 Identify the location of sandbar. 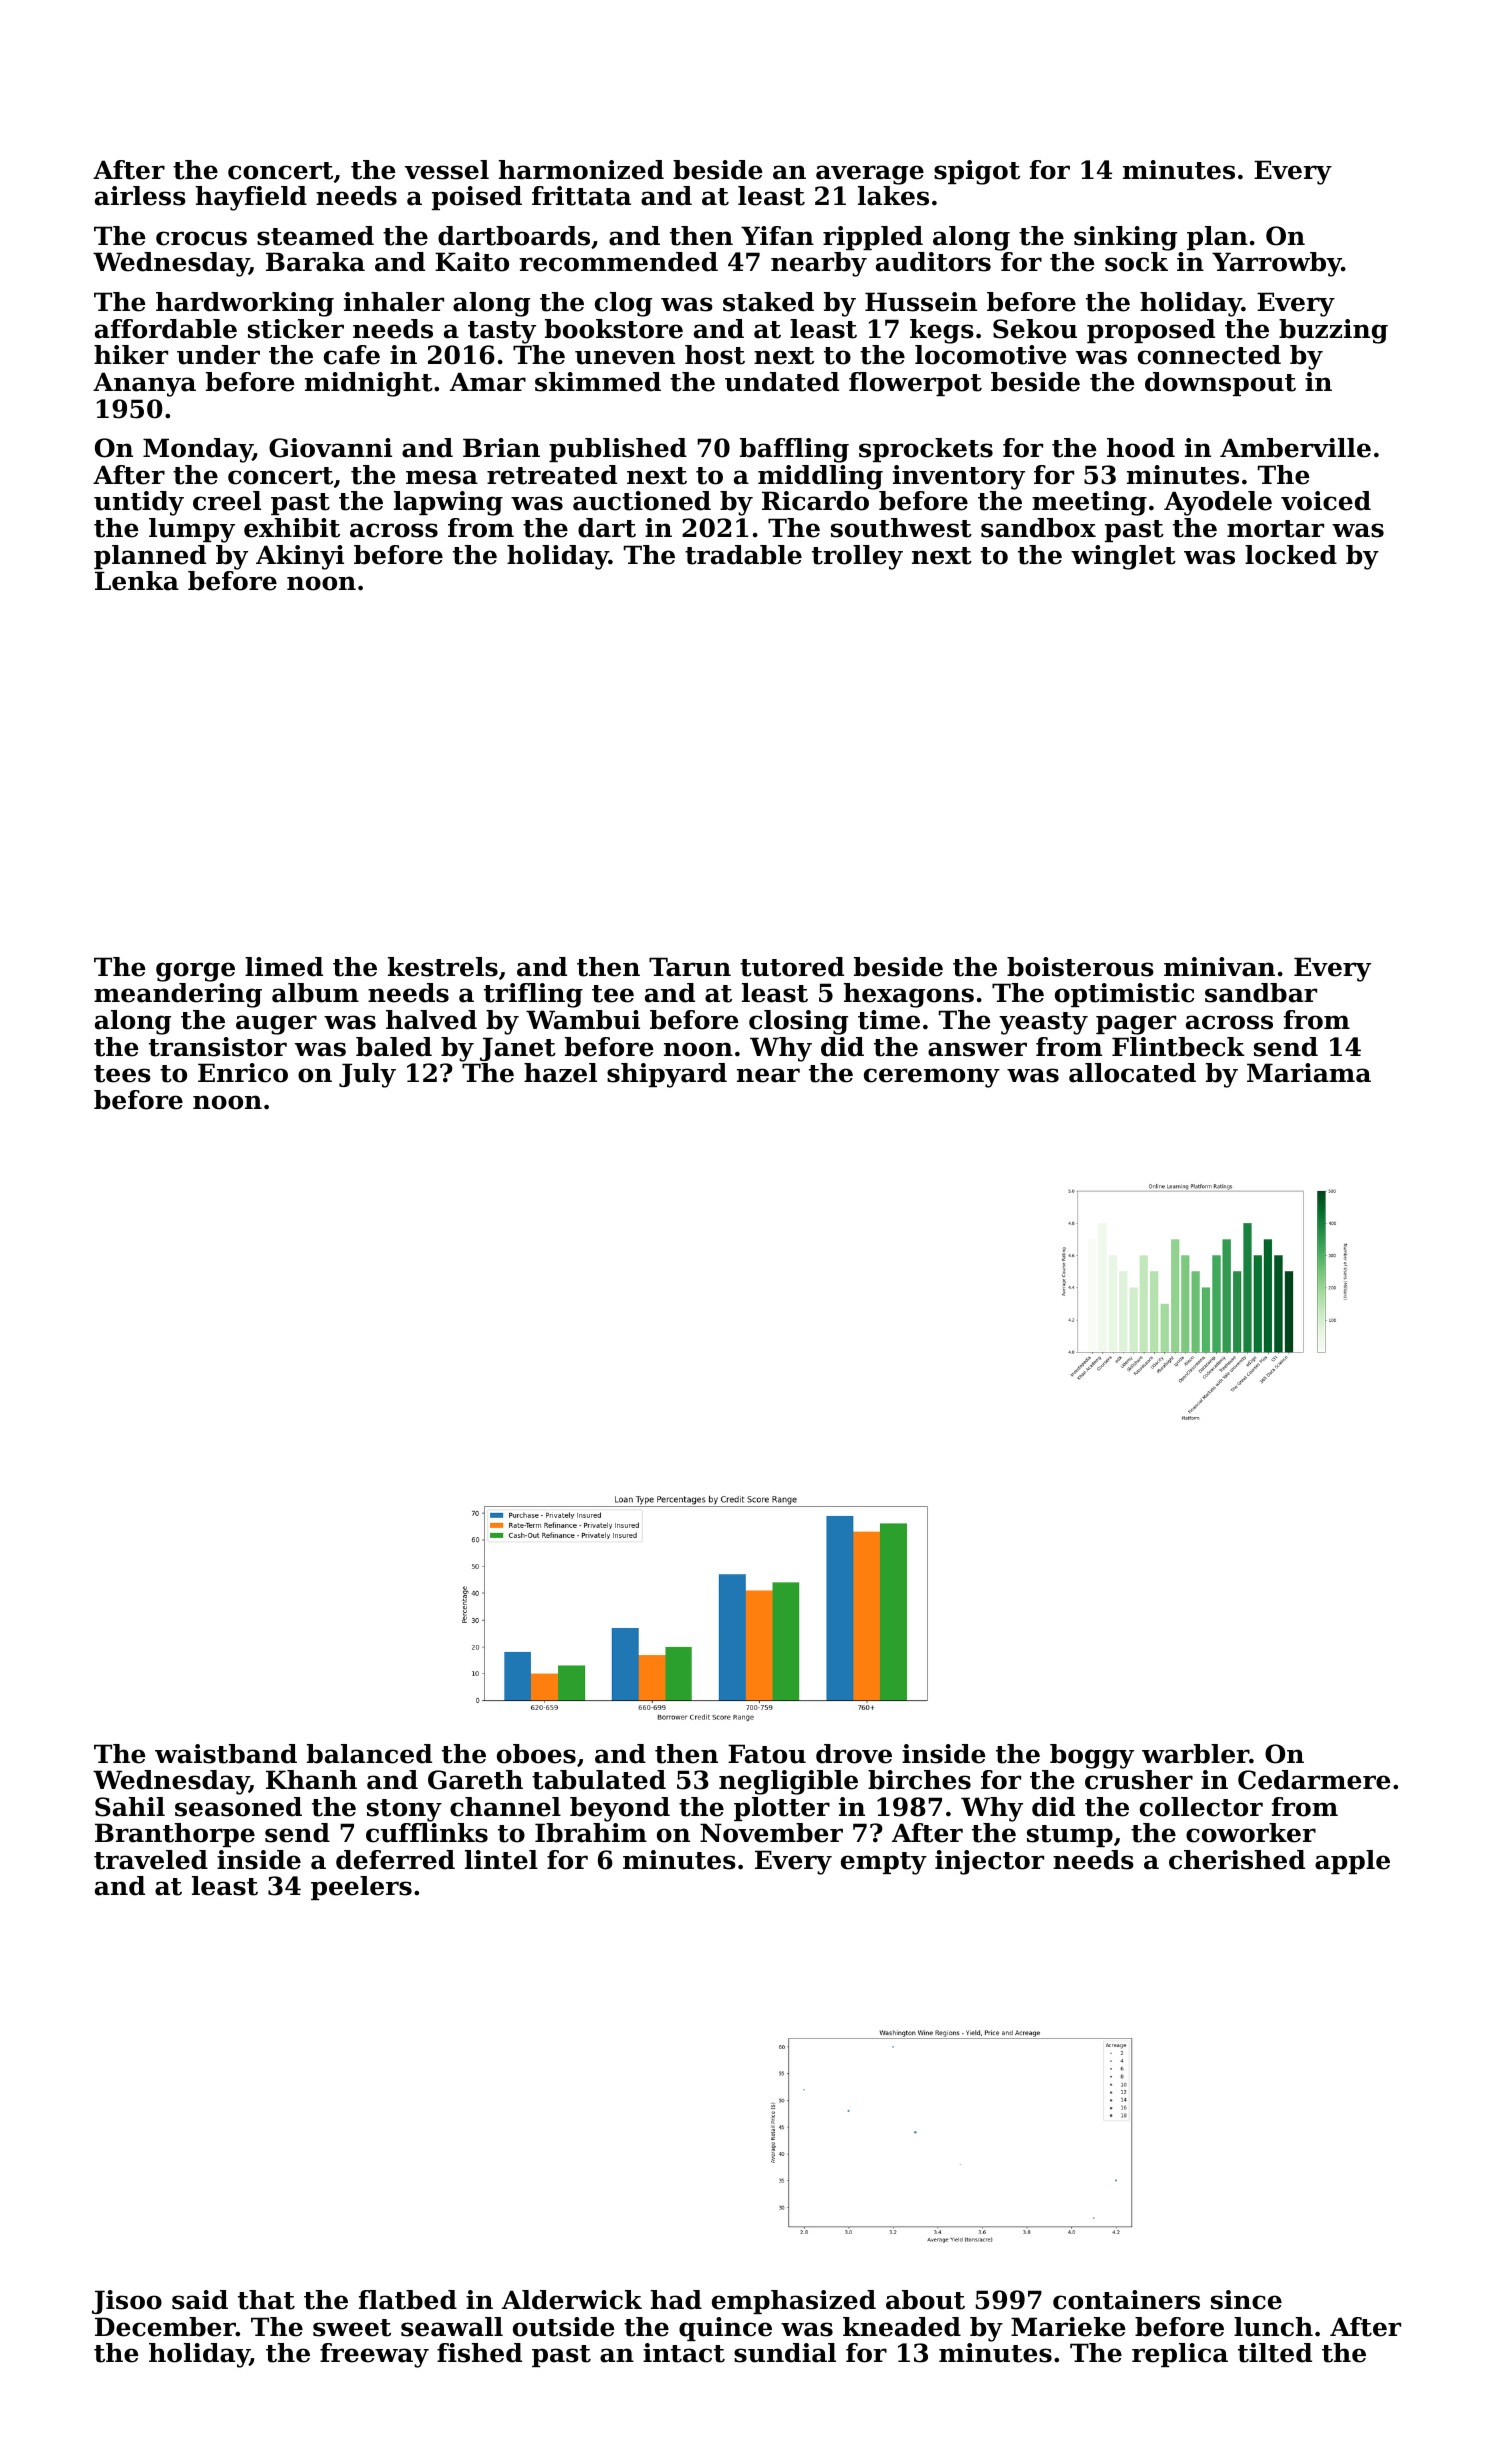
(1261, 993).
